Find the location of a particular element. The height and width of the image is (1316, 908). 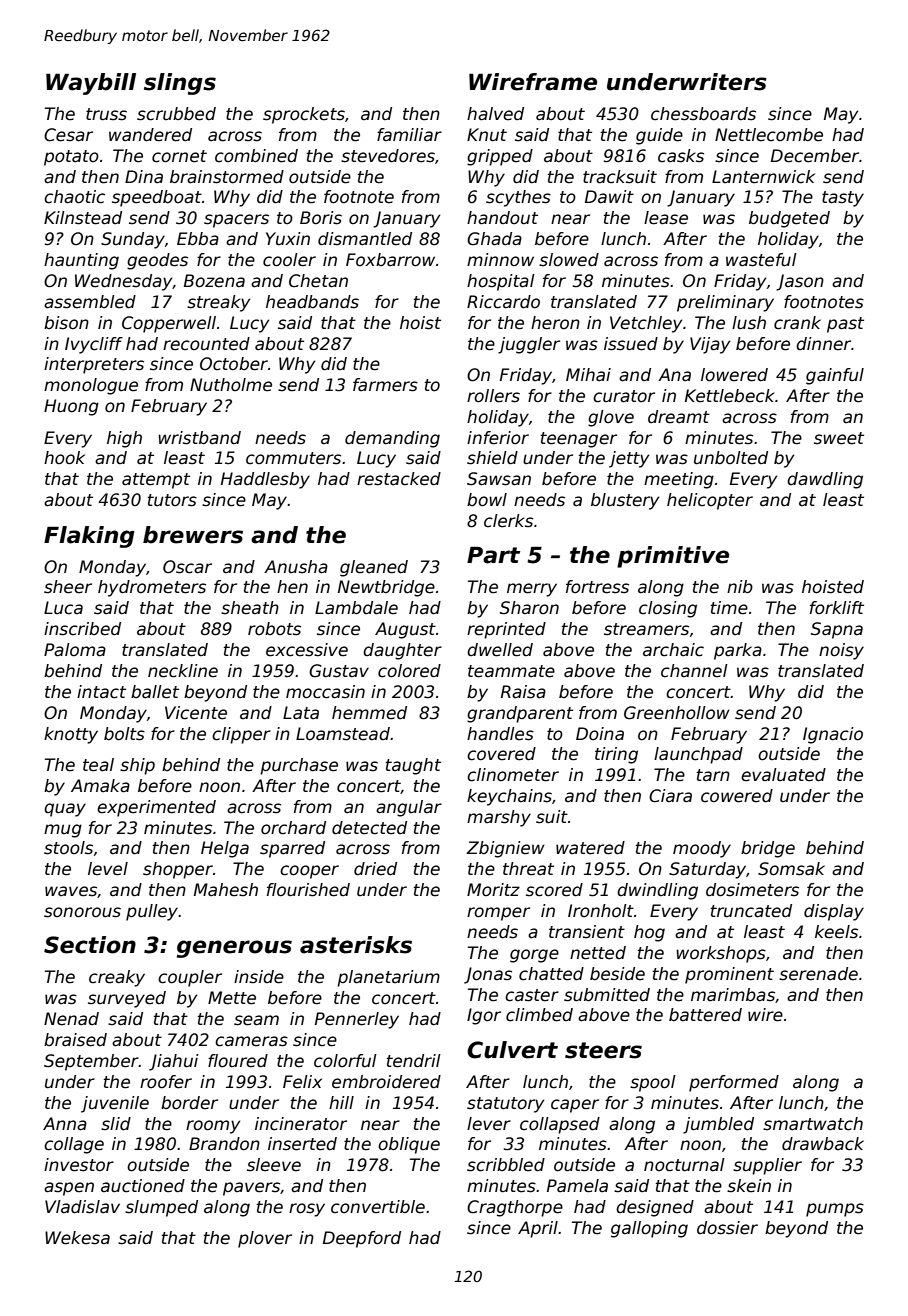

Nettlecombe is located at coordinates (769, 135).
